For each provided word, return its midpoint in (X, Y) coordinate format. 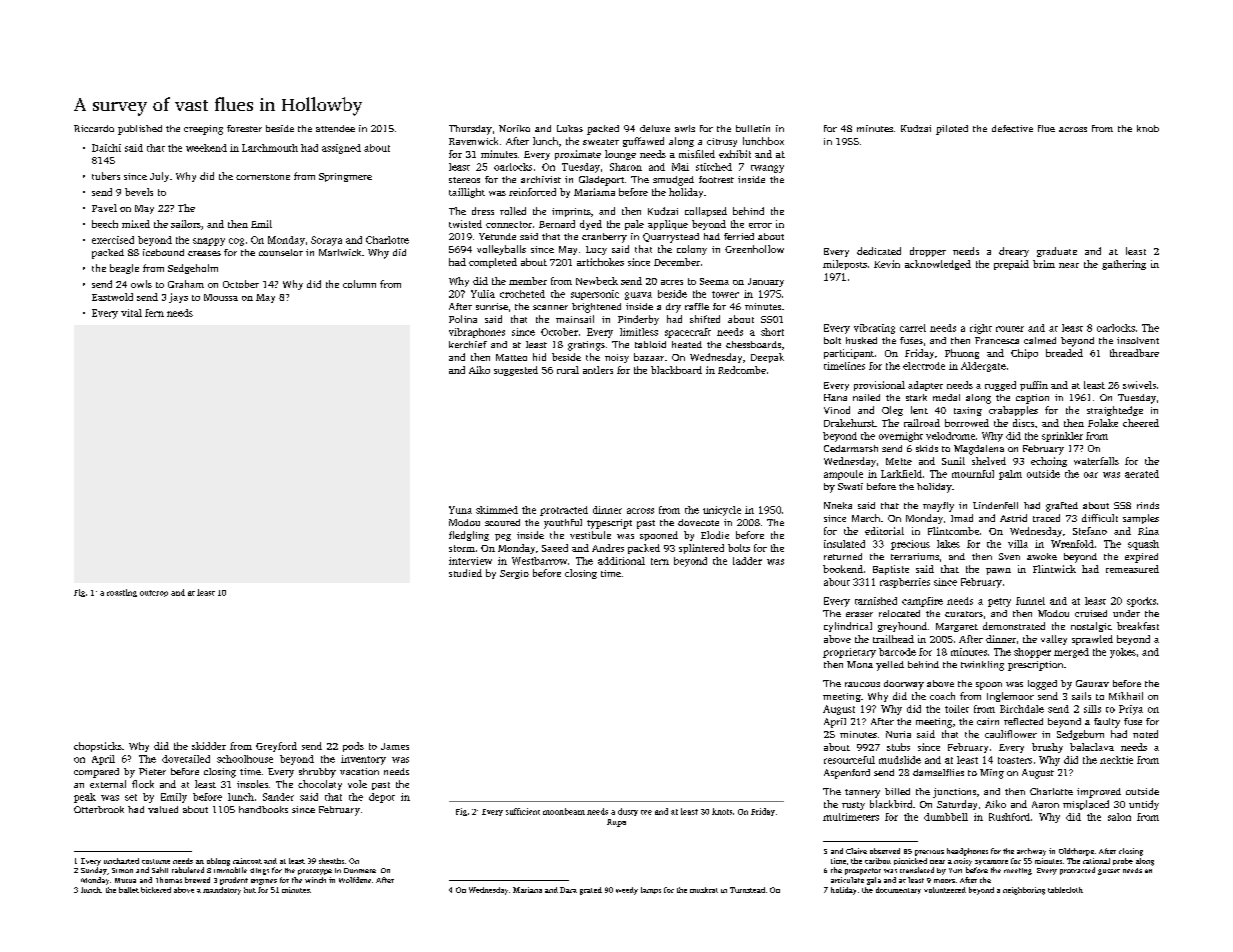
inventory (363, 760)
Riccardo (94, 128)
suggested (516, 371)
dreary (1014, 252)
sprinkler (1062, 437)
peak (85, 798)
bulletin (753, 128)
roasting (122, 593)
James (395, 746)
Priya (1131, 710)
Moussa (221, 297)
